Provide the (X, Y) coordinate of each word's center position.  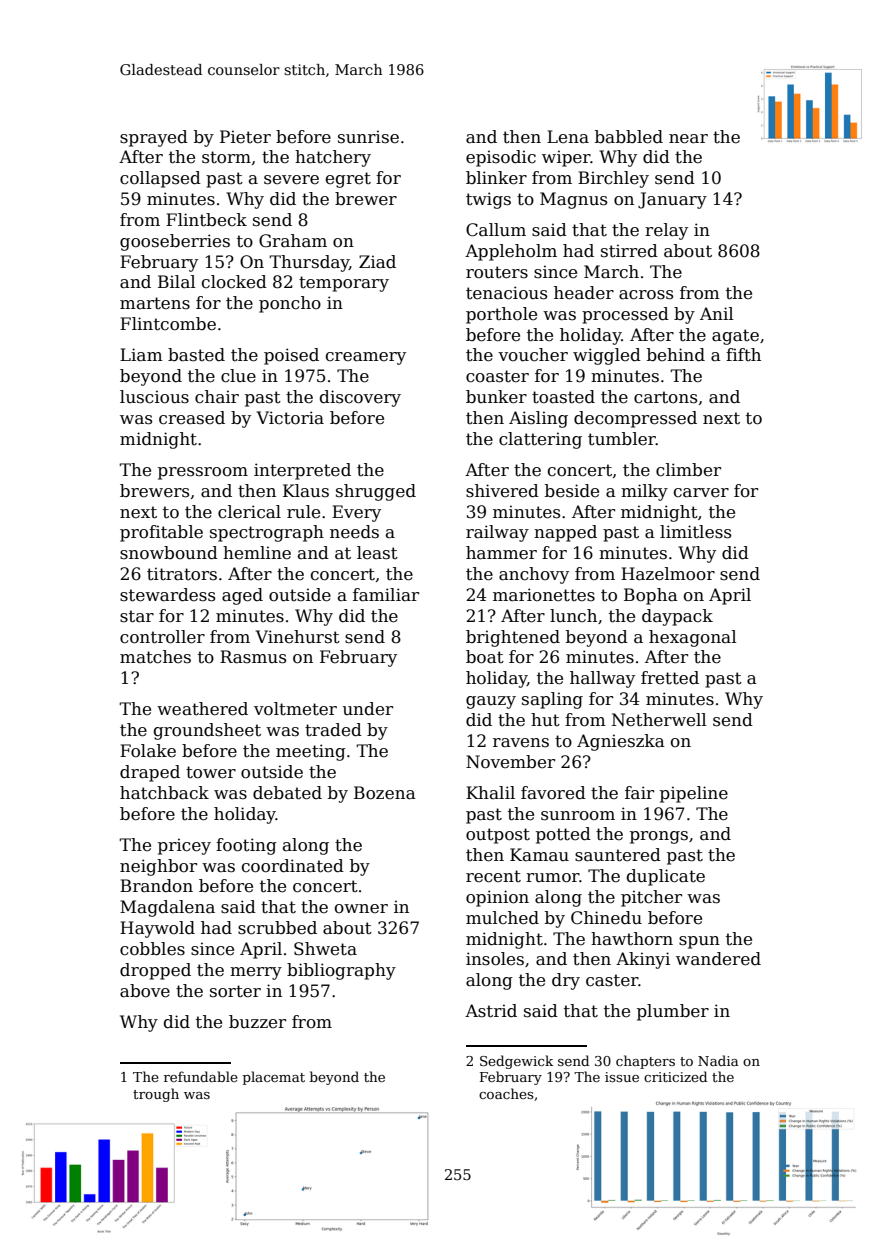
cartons (665, 397)
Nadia (718, 1060)
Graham (293, 241)
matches (155, 657)
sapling (552, 700)
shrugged (376, 492)
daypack (677, 617)
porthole (501, 315)
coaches (506, 1093)
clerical (249, 512)
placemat (274, 1078)
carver (701, 493)
